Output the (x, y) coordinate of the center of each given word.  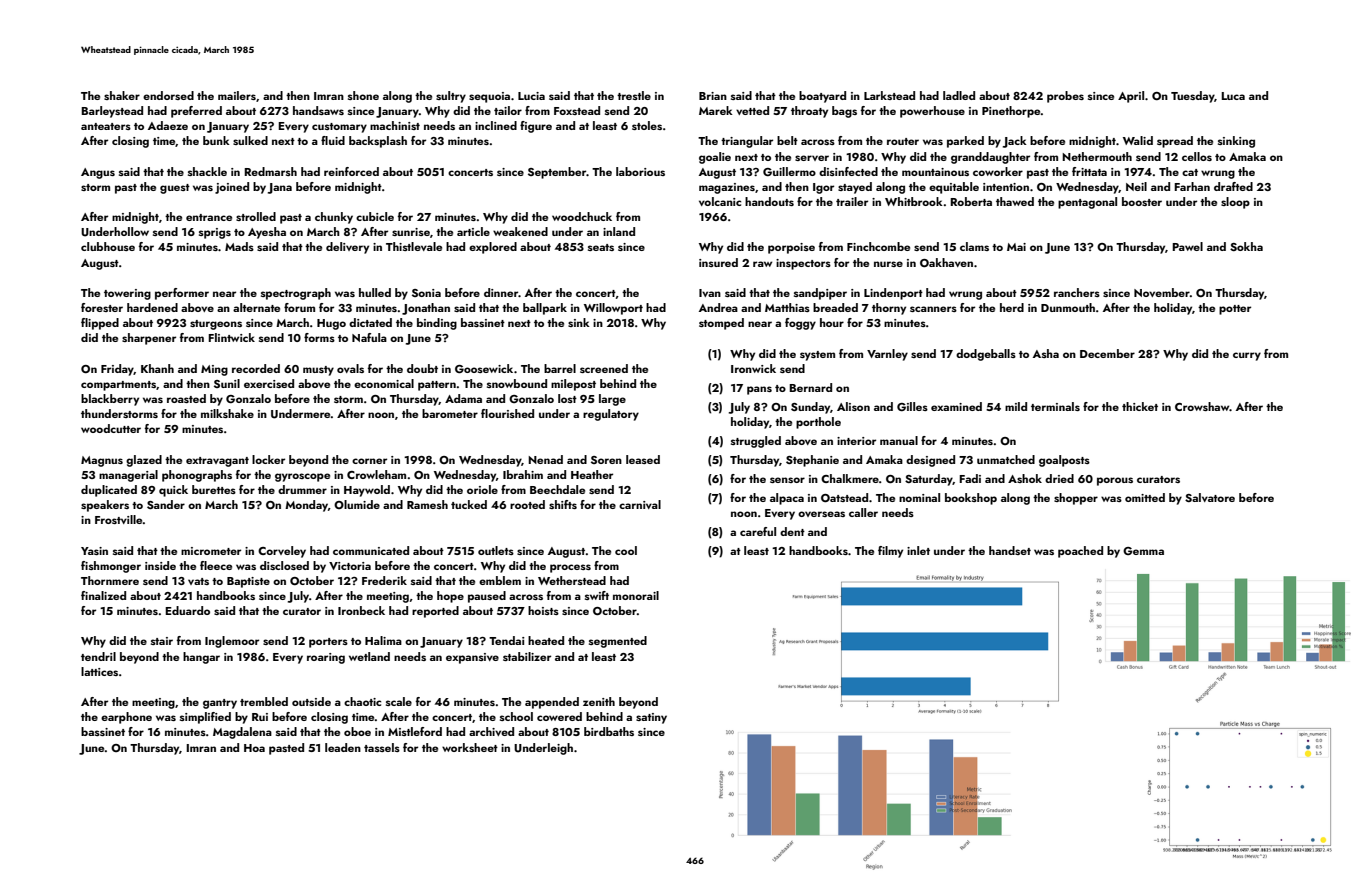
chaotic (362, 701)
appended (552, 703)
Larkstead (889, 95)
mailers (237, 95)
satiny (651, 718)
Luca (1233, 96)
